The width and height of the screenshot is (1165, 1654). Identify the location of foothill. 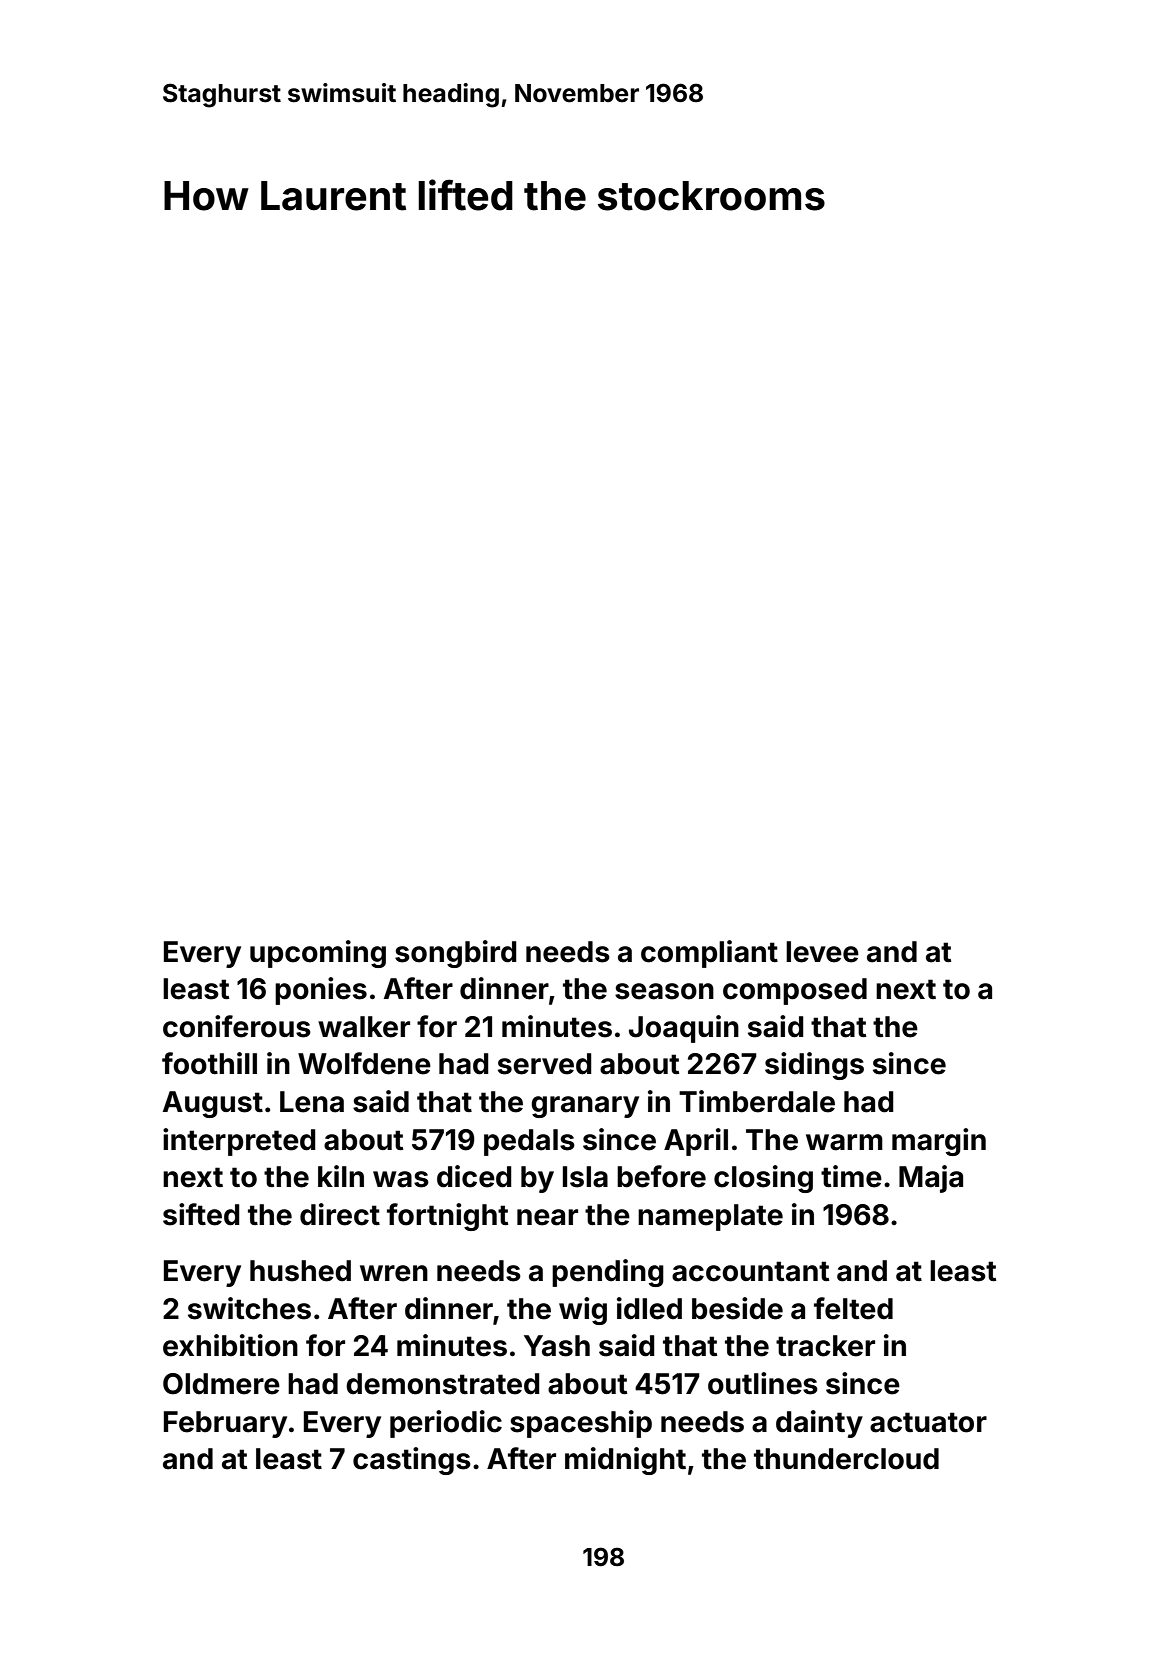
(209, 1063).
